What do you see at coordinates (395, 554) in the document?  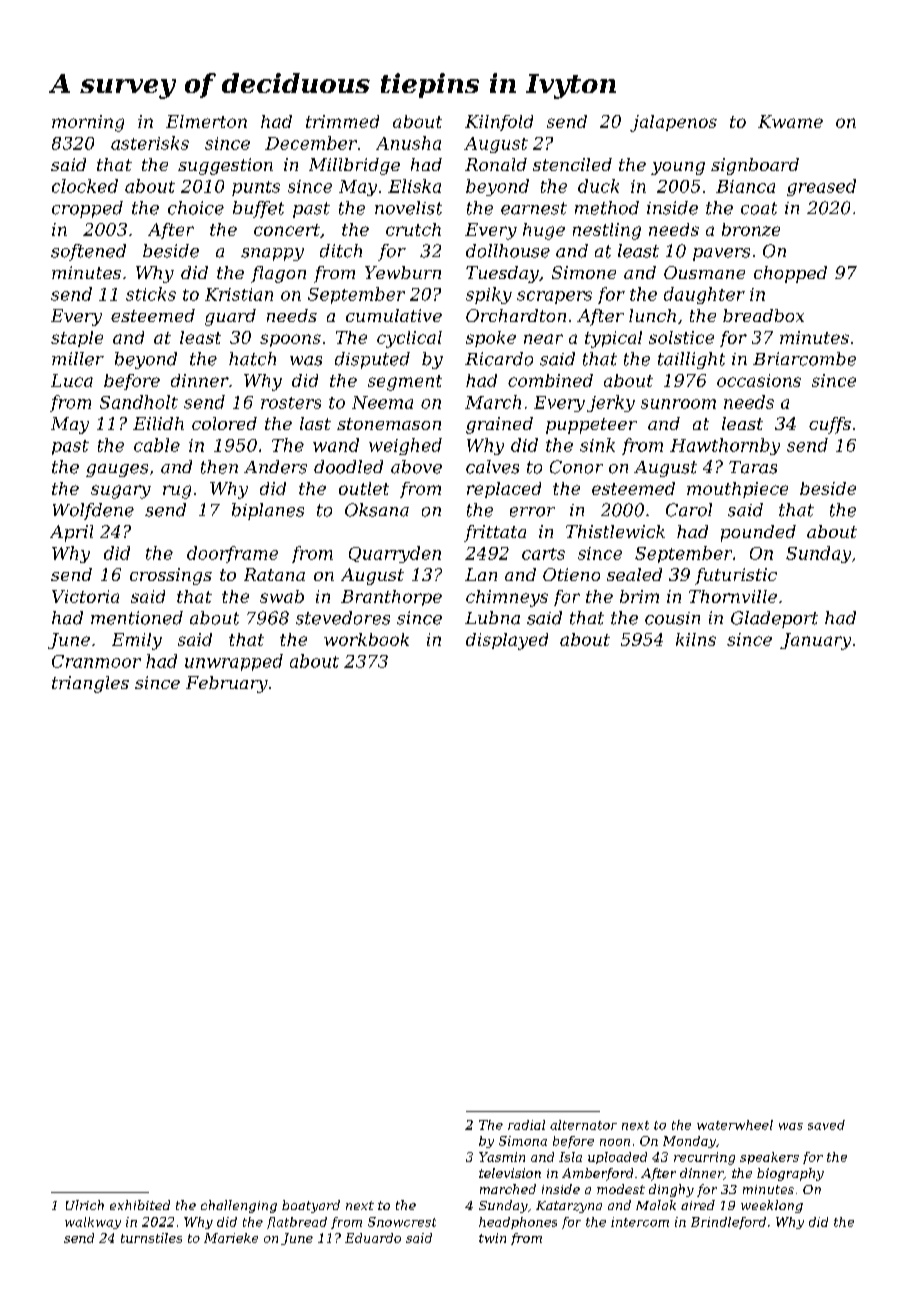 I see `Quarryden` at bounding box center [395, 554].
